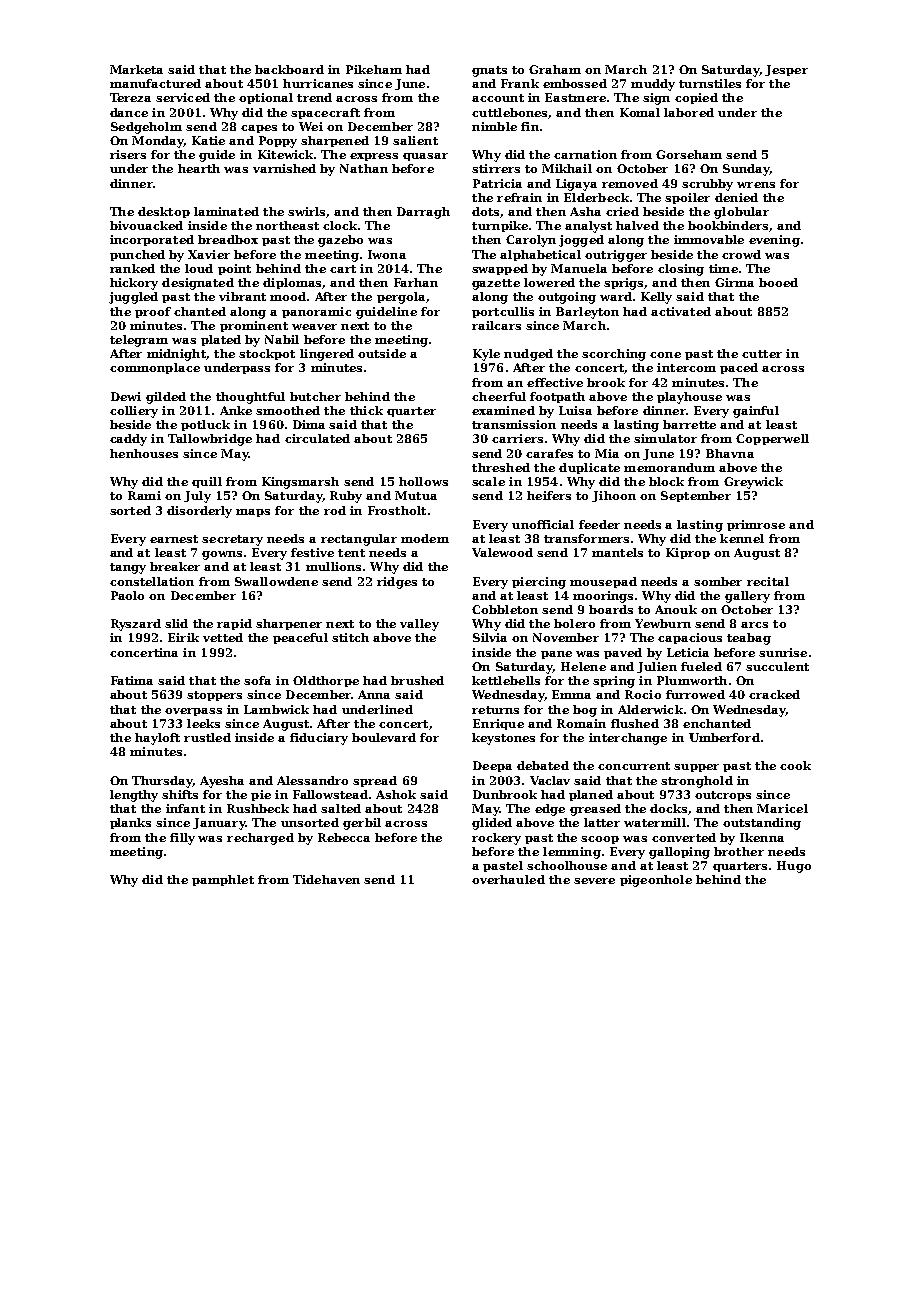  Describe the element at coordinates (326, 879) in the page. I see `Tidehaven` at that location.
